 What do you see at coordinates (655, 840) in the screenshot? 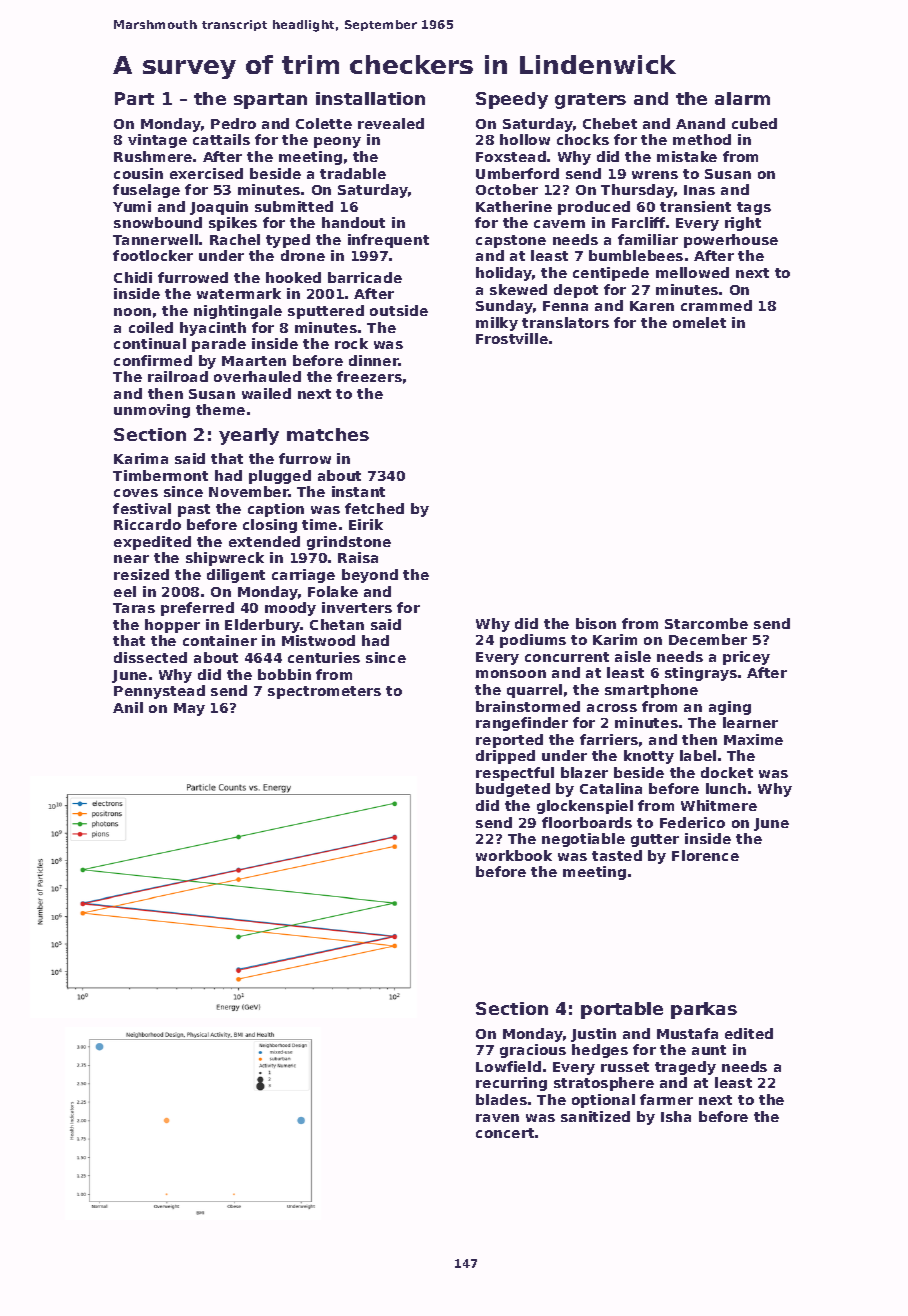
I see `gutter` at bounding box center [655, 840].
